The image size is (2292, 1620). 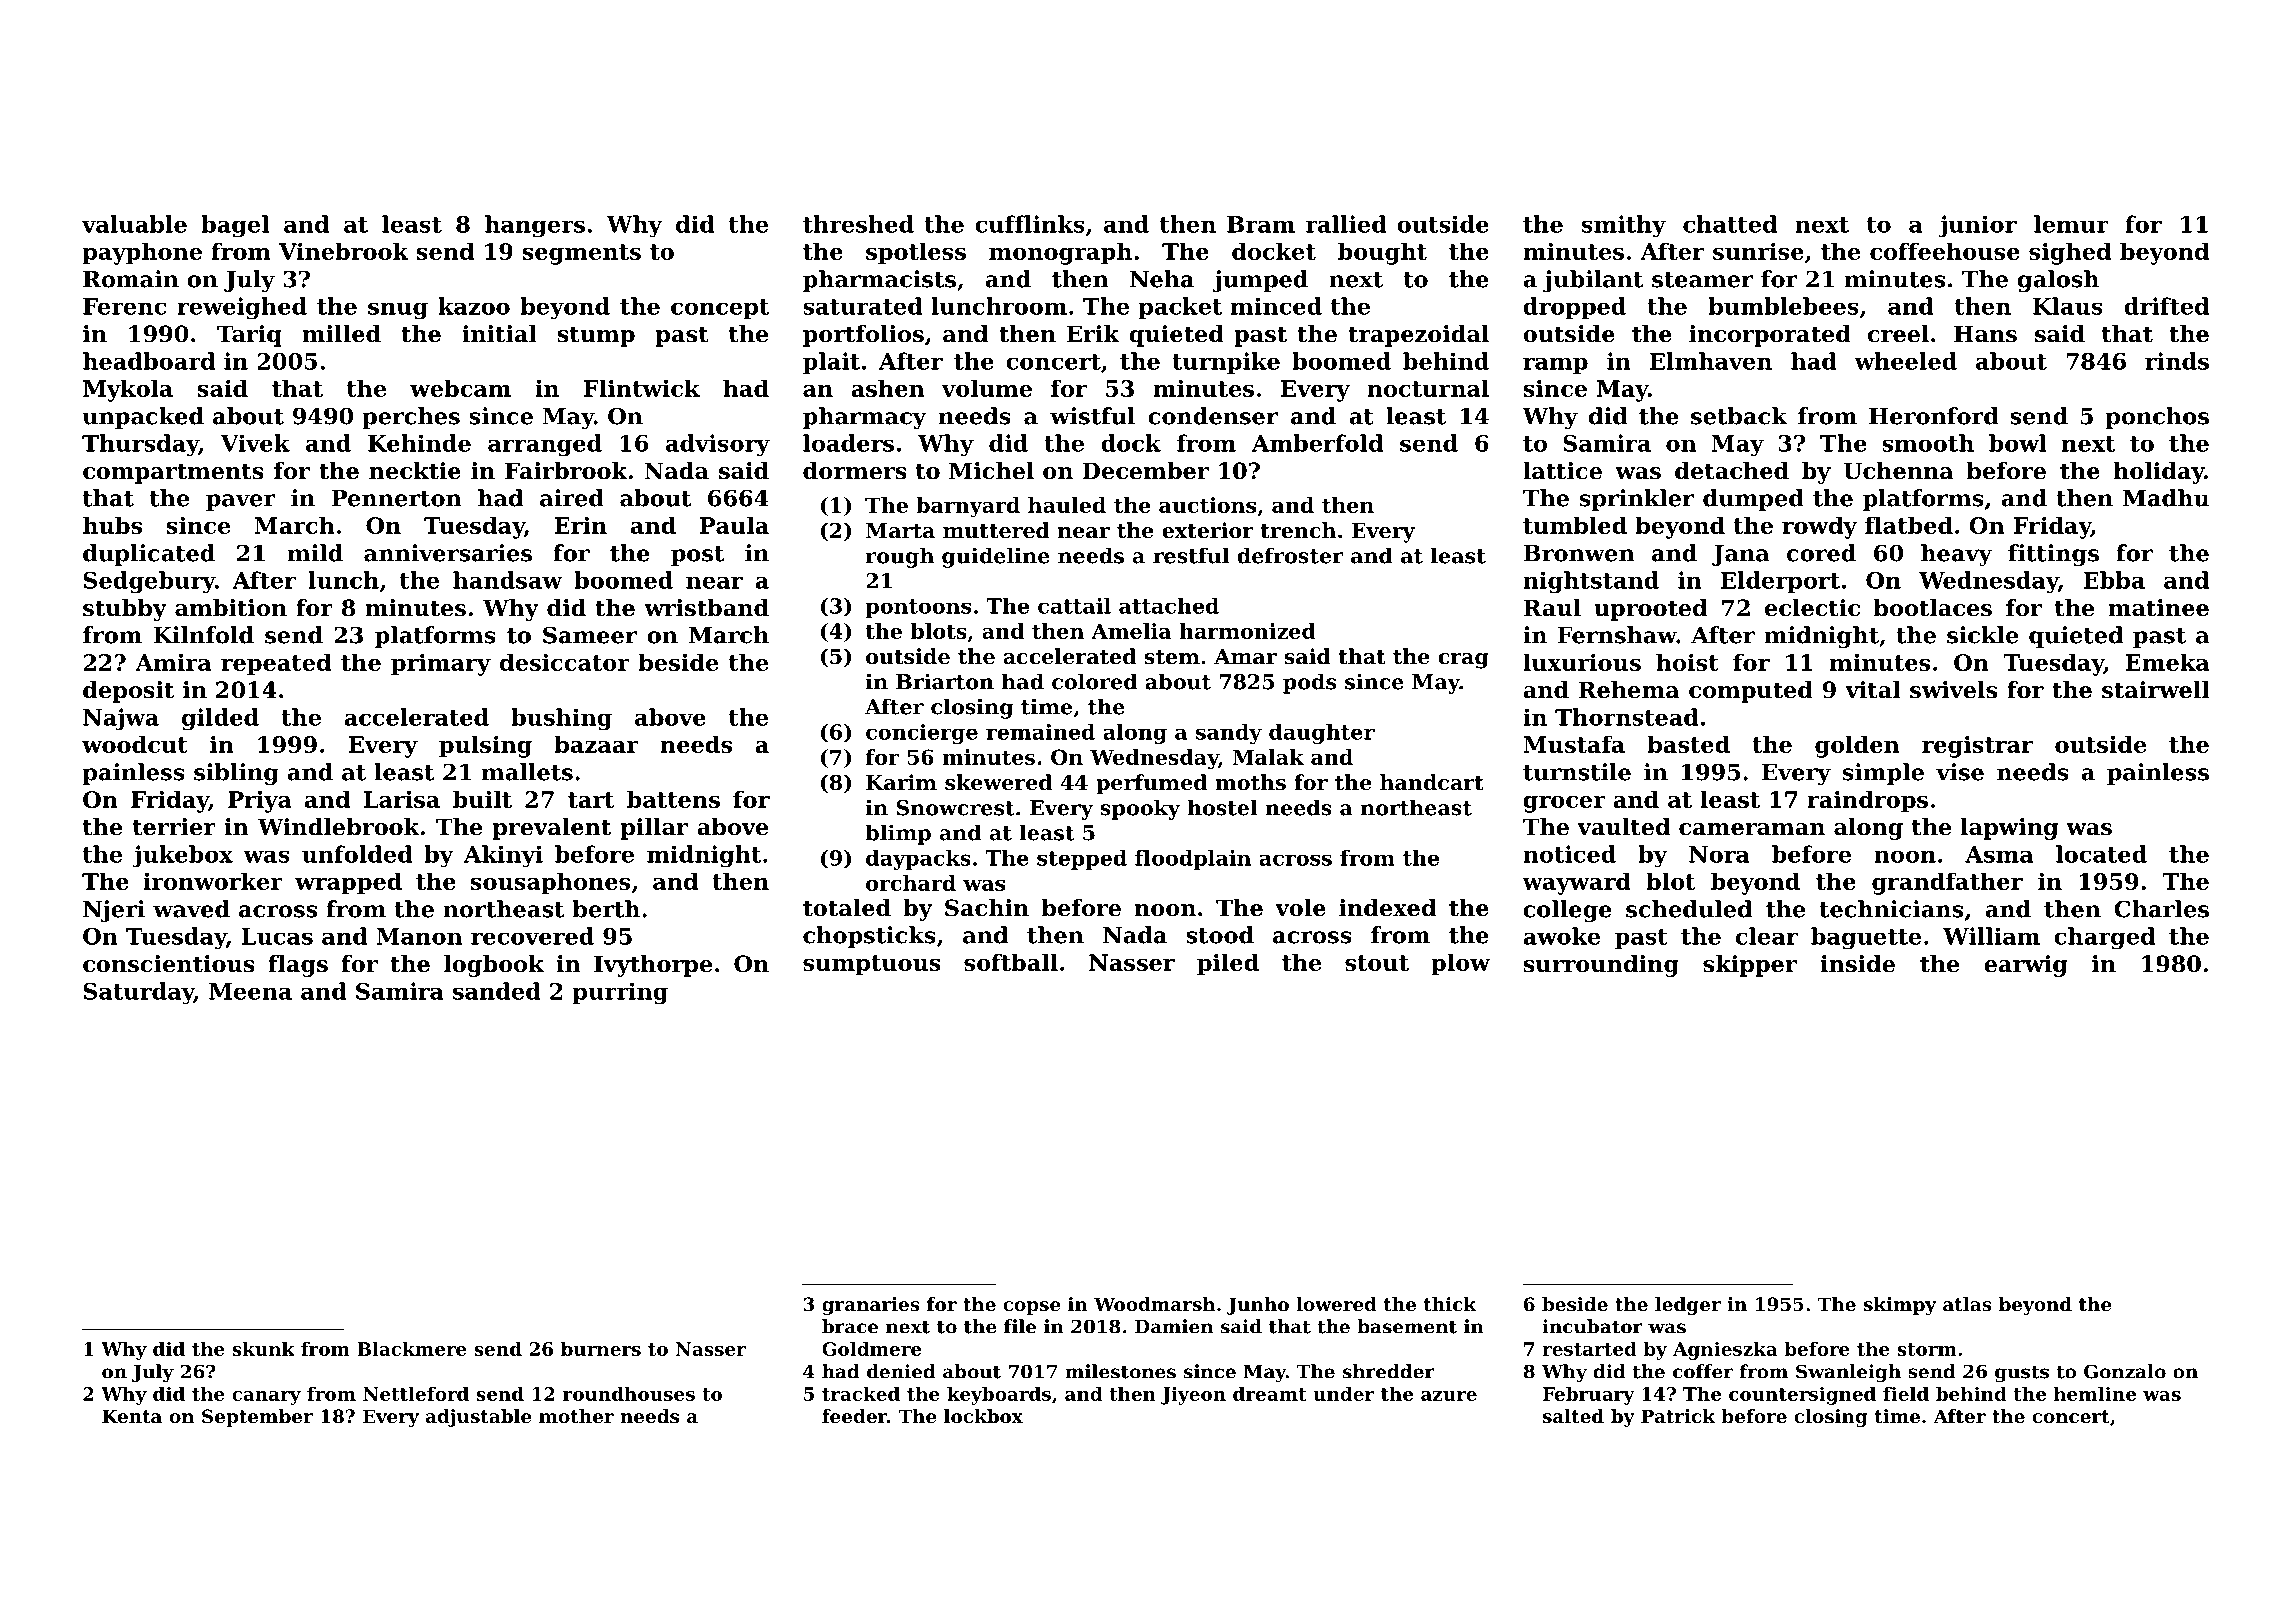 What do you see at coordinates (983, 1416) in the image?
I see `lockbox` at bounding box center [983, 1416].
